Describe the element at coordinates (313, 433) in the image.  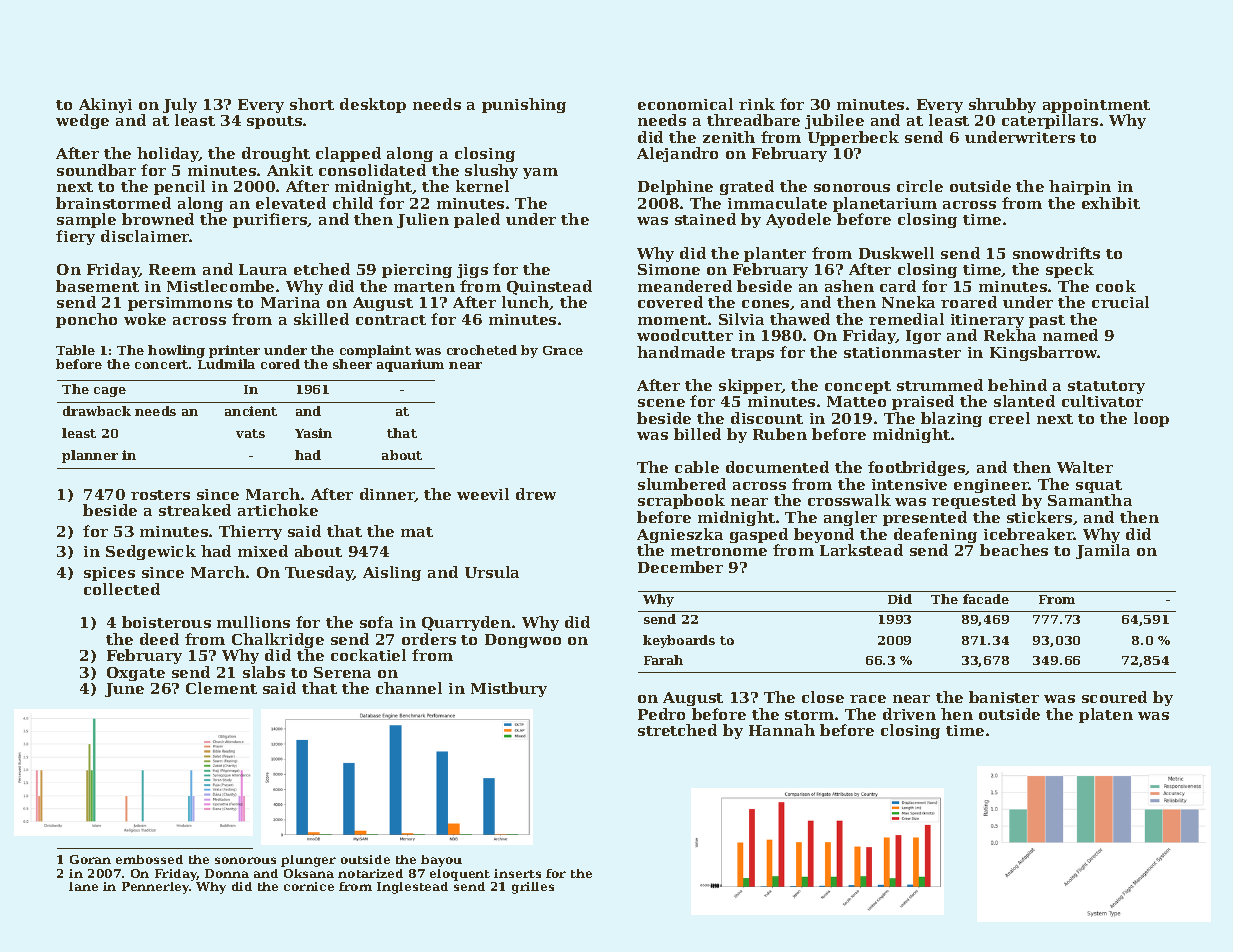
I see `Yasin` at that location.
